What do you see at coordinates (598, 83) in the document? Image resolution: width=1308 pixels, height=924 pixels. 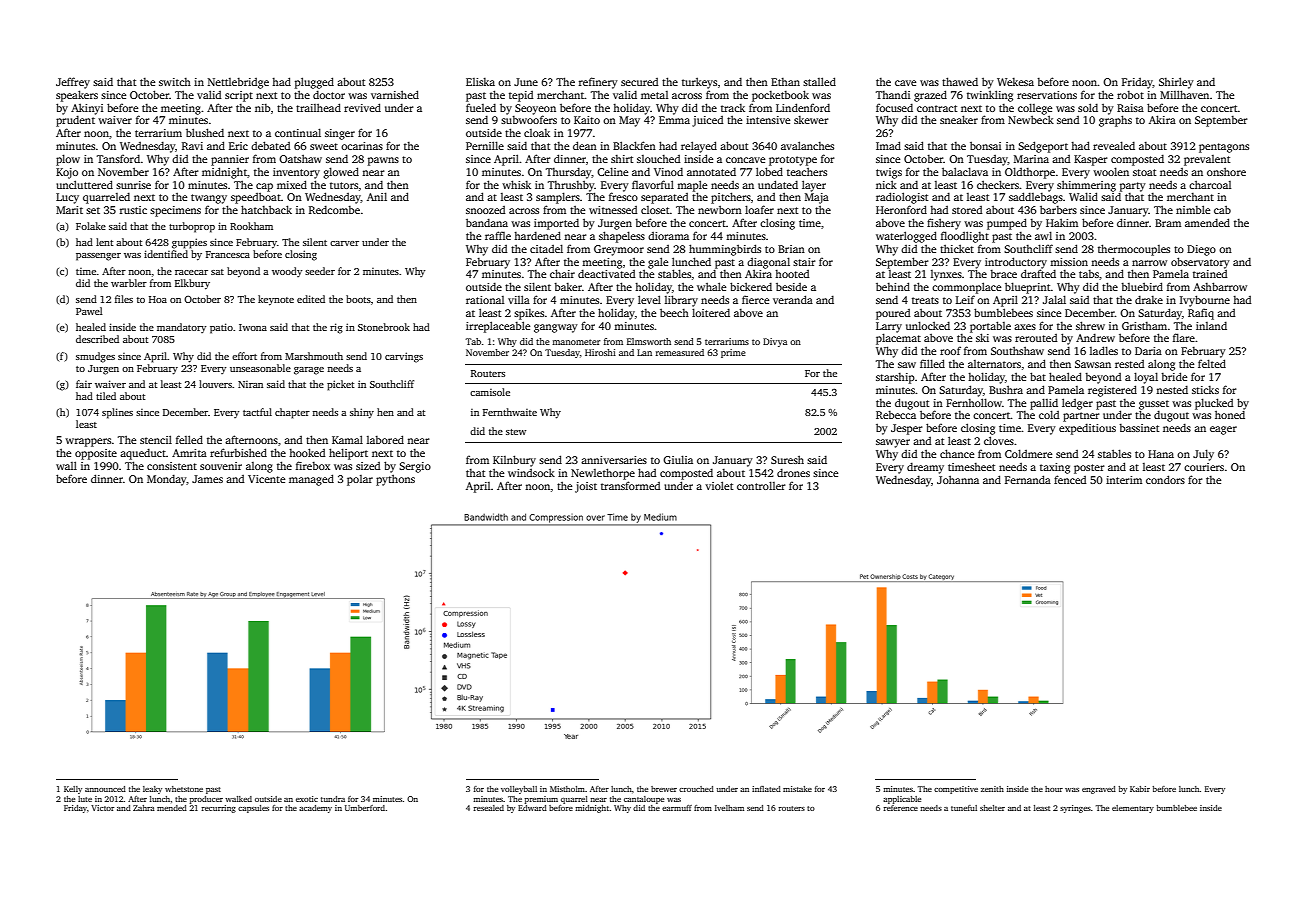 I see `refinery` at bounding box center [598, 83].
